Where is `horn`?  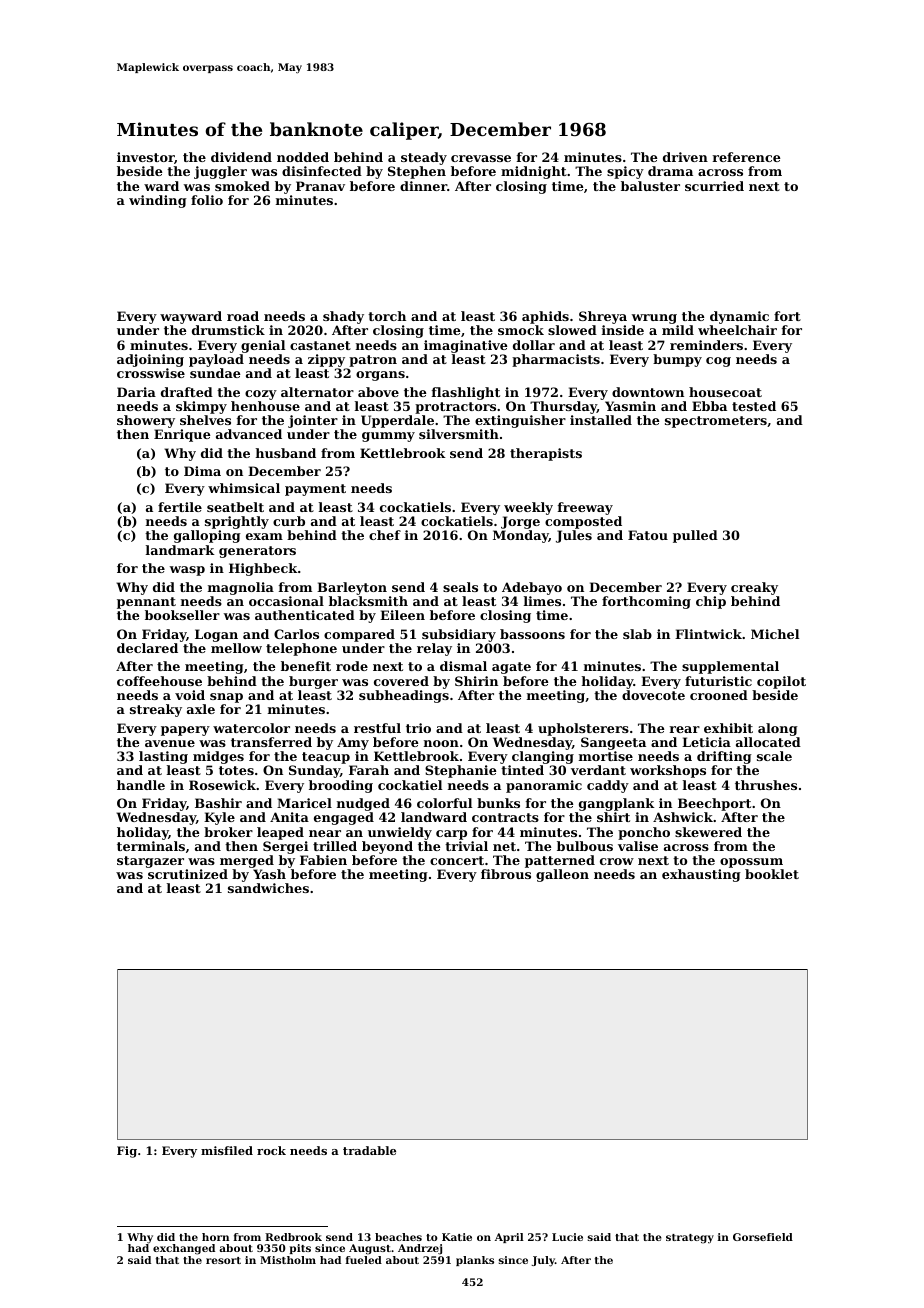 horn is located at coordinates (215, 1237).
